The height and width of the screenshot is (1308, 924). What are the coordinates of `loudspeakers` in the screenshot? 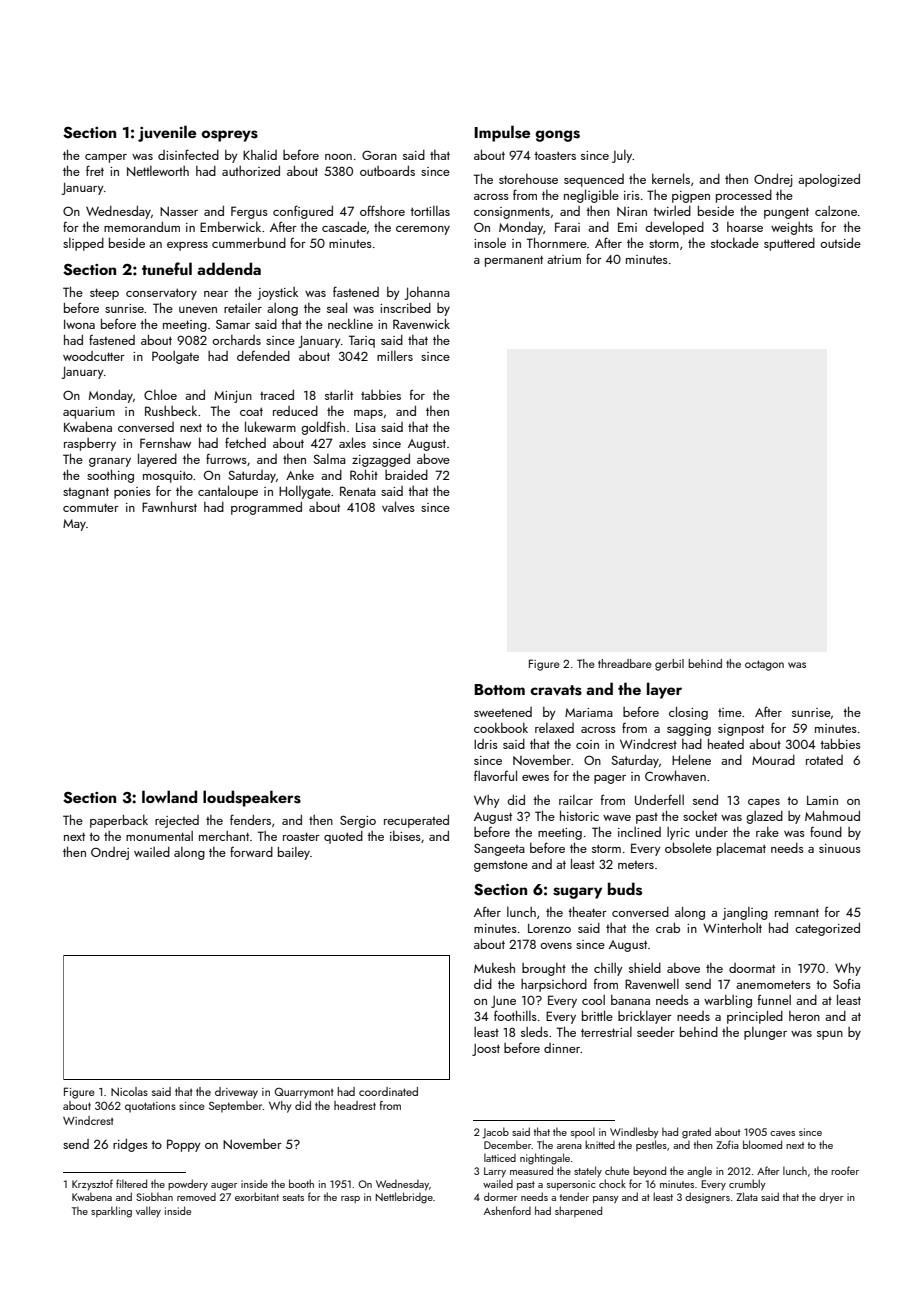 It's located at (252, 798).
